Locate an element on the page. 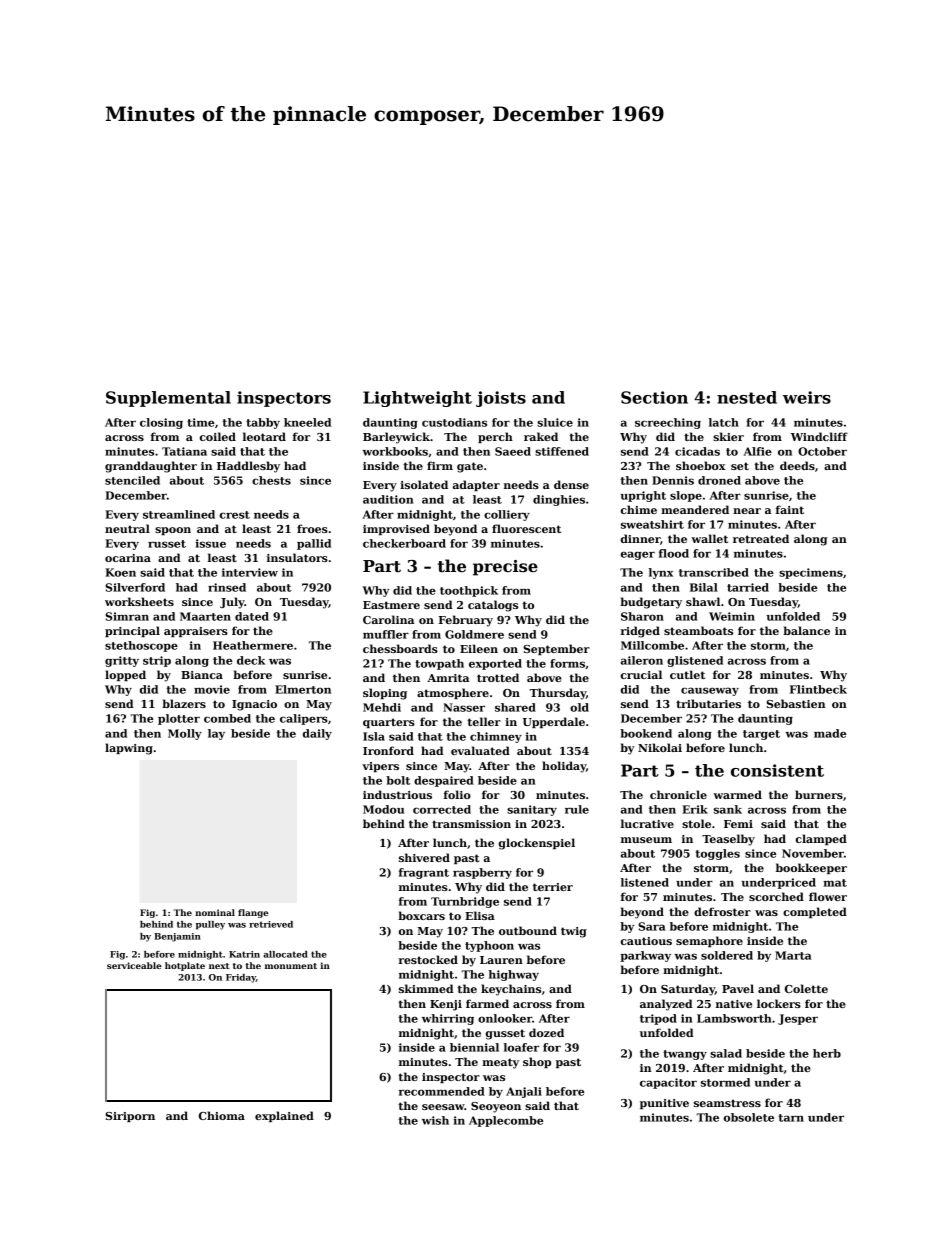 The image size is (952, 1233). Siriporn is located at coordinates (130, 1117).
